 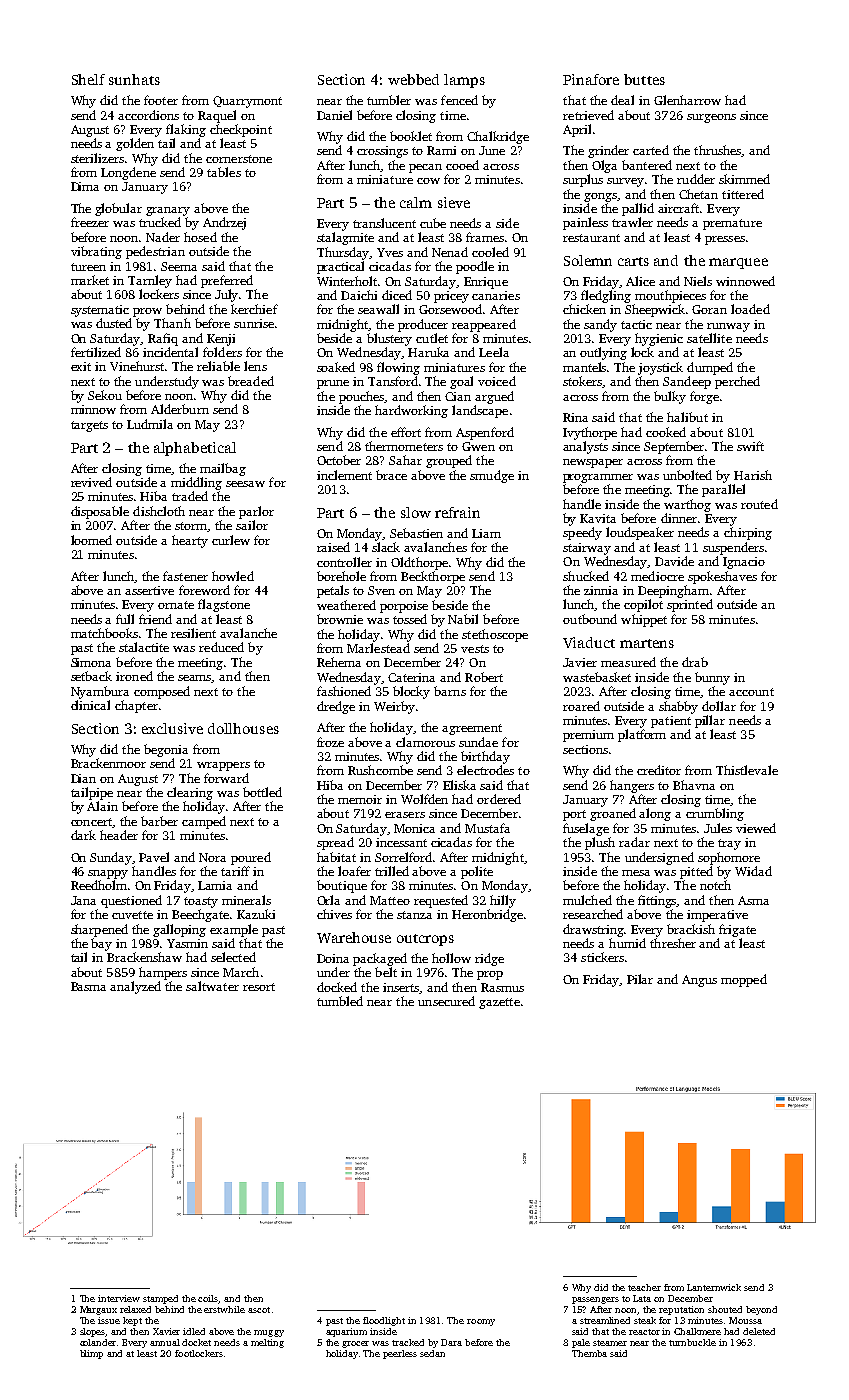 What do you see at coordinates (687, 100) in the image?
I see `Glenharrow` at bounding box center [687, 100].
